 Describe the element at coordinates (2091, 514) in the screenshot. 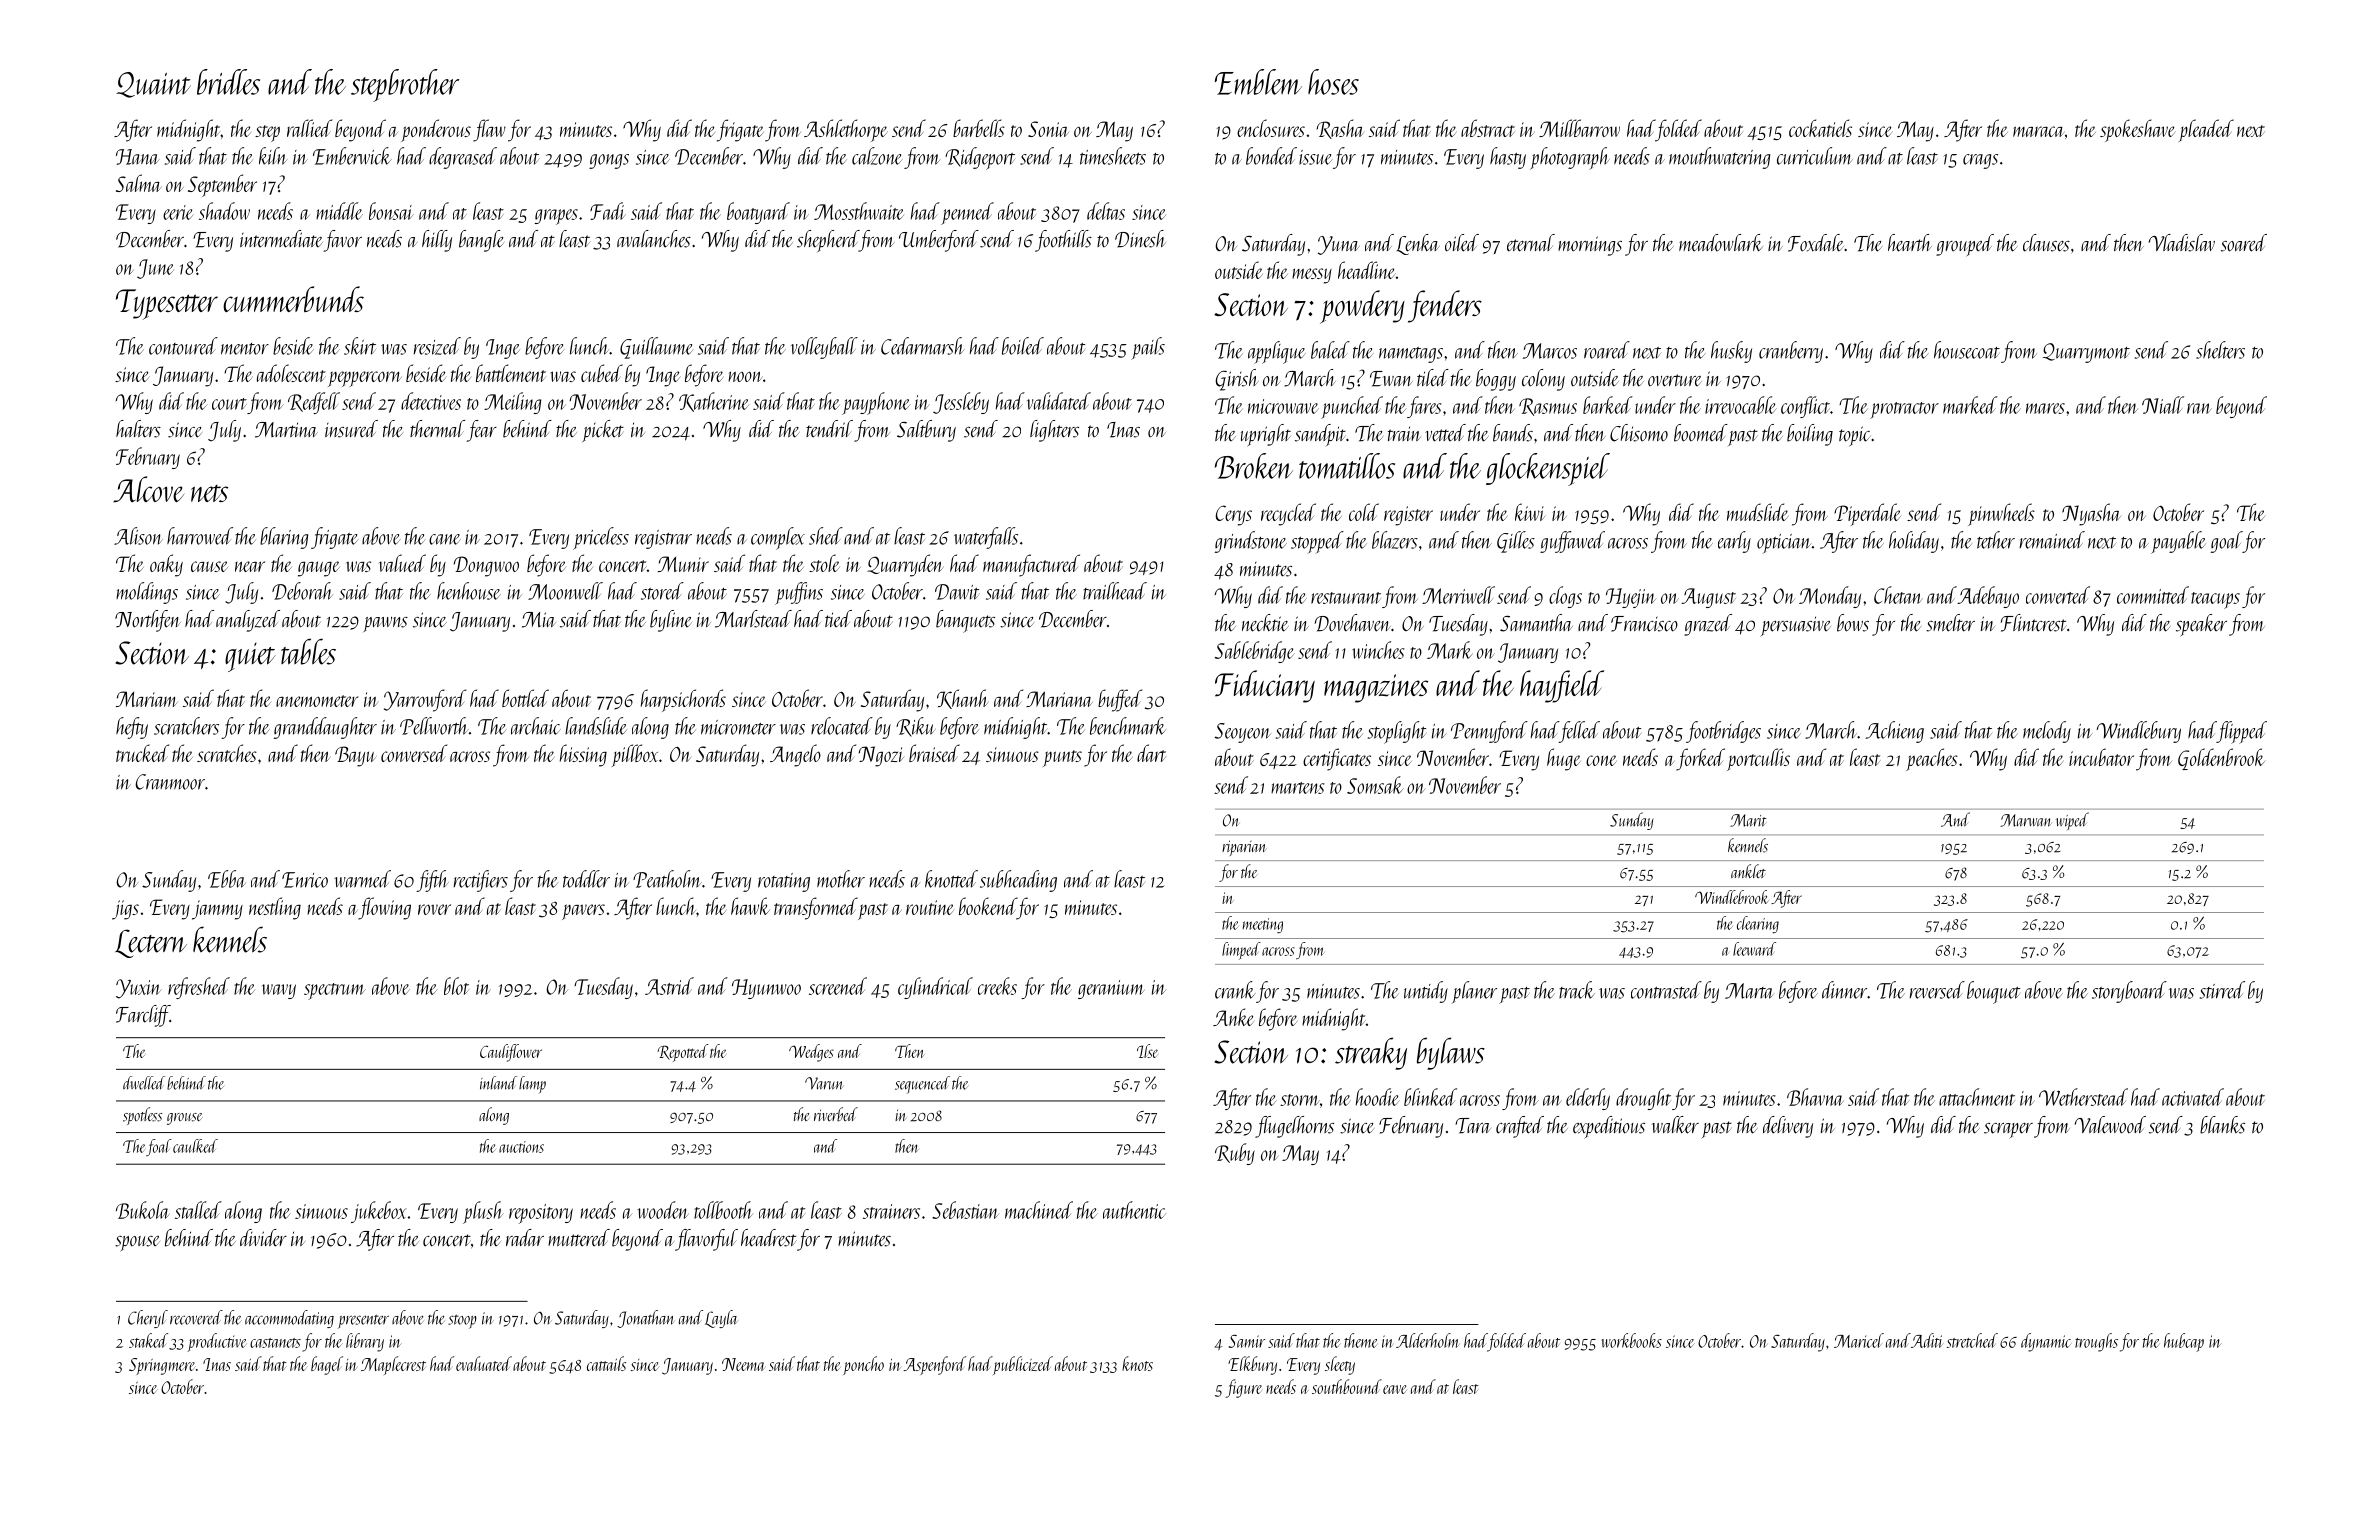

I see `Nyasha` at that location.
